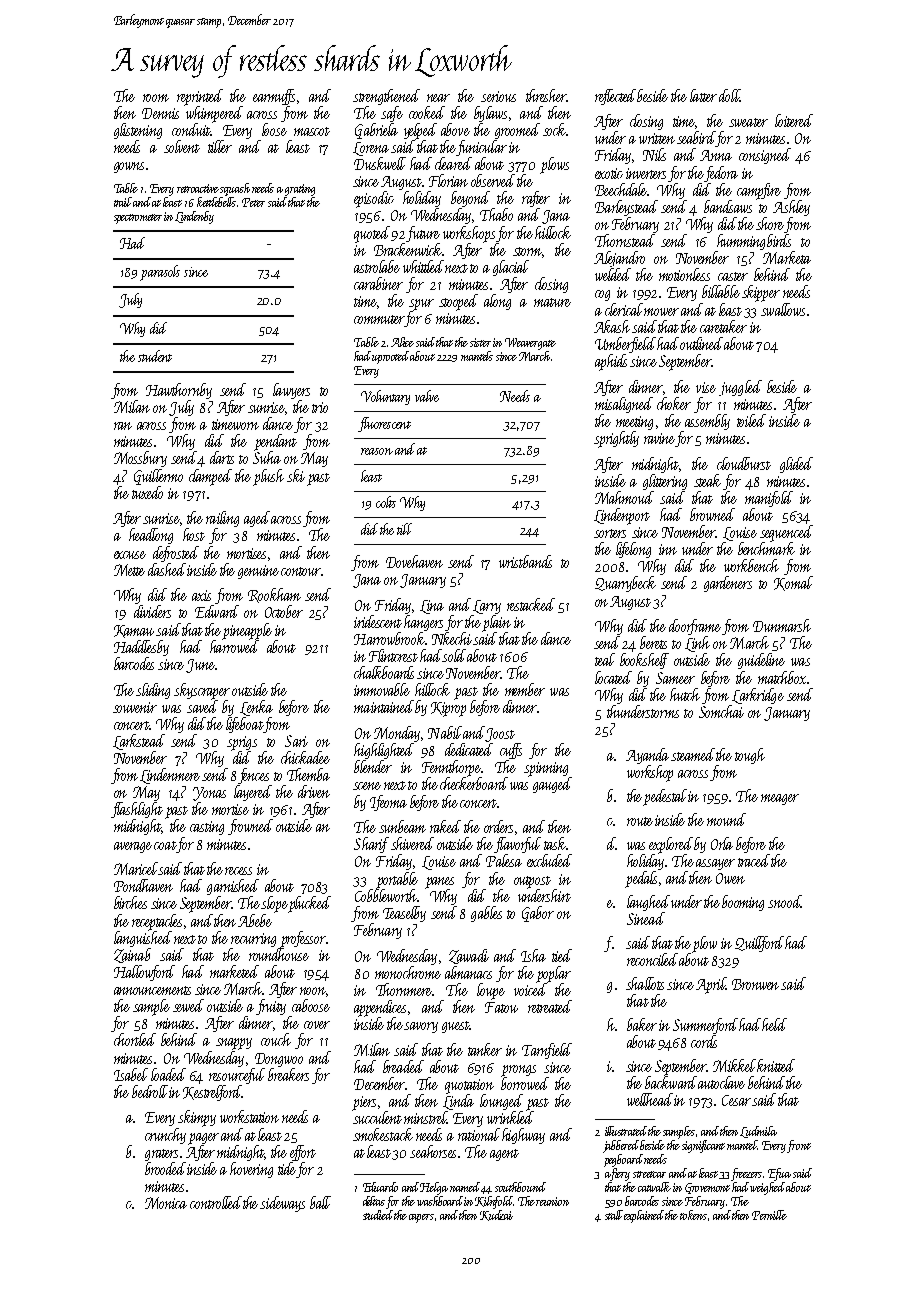 The width and height of the document is (924, 1308). I want to click on wristbands, so click(525, 561).
